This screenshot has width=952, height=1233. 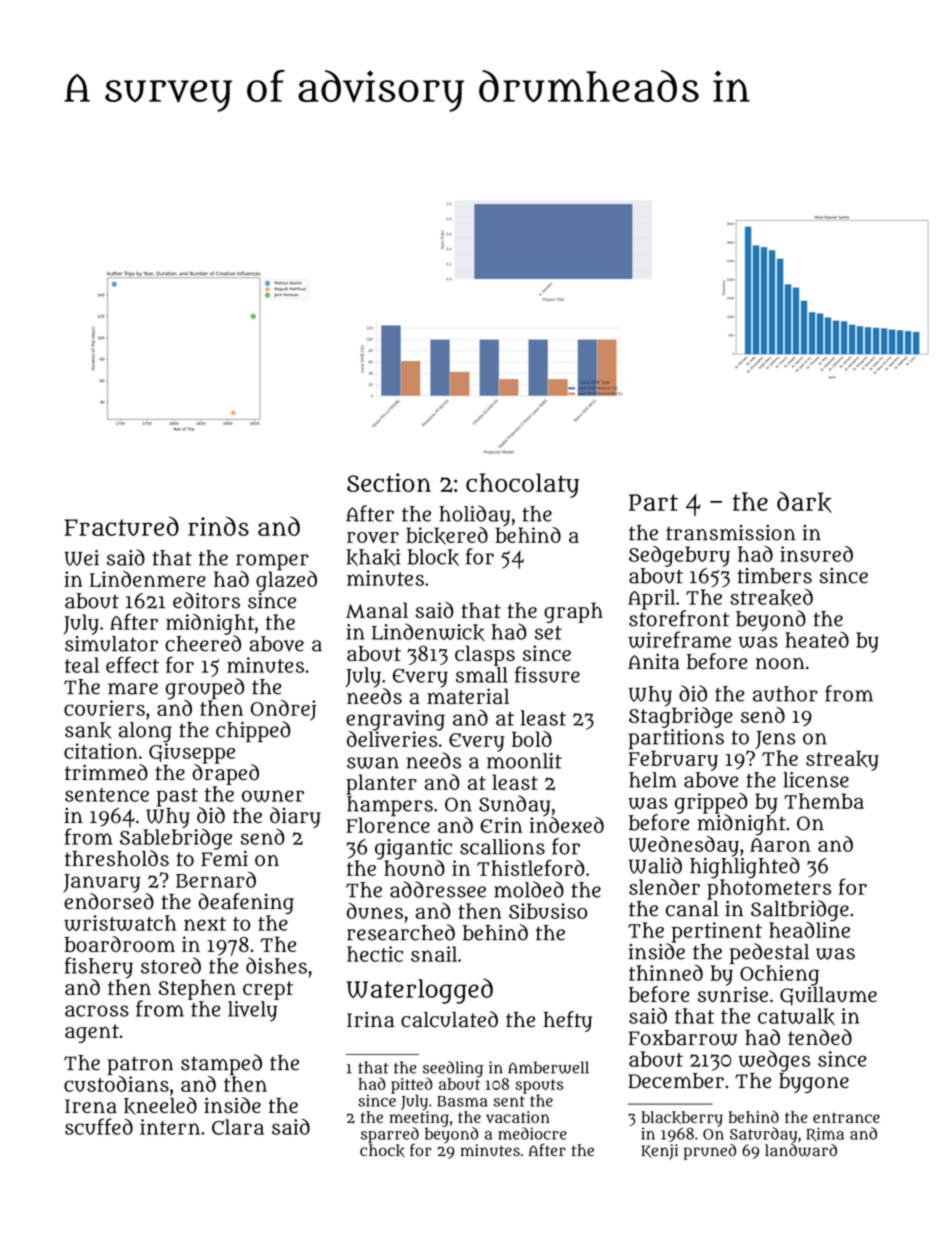 I want to click on gripped, so click(x=711, y=803).
